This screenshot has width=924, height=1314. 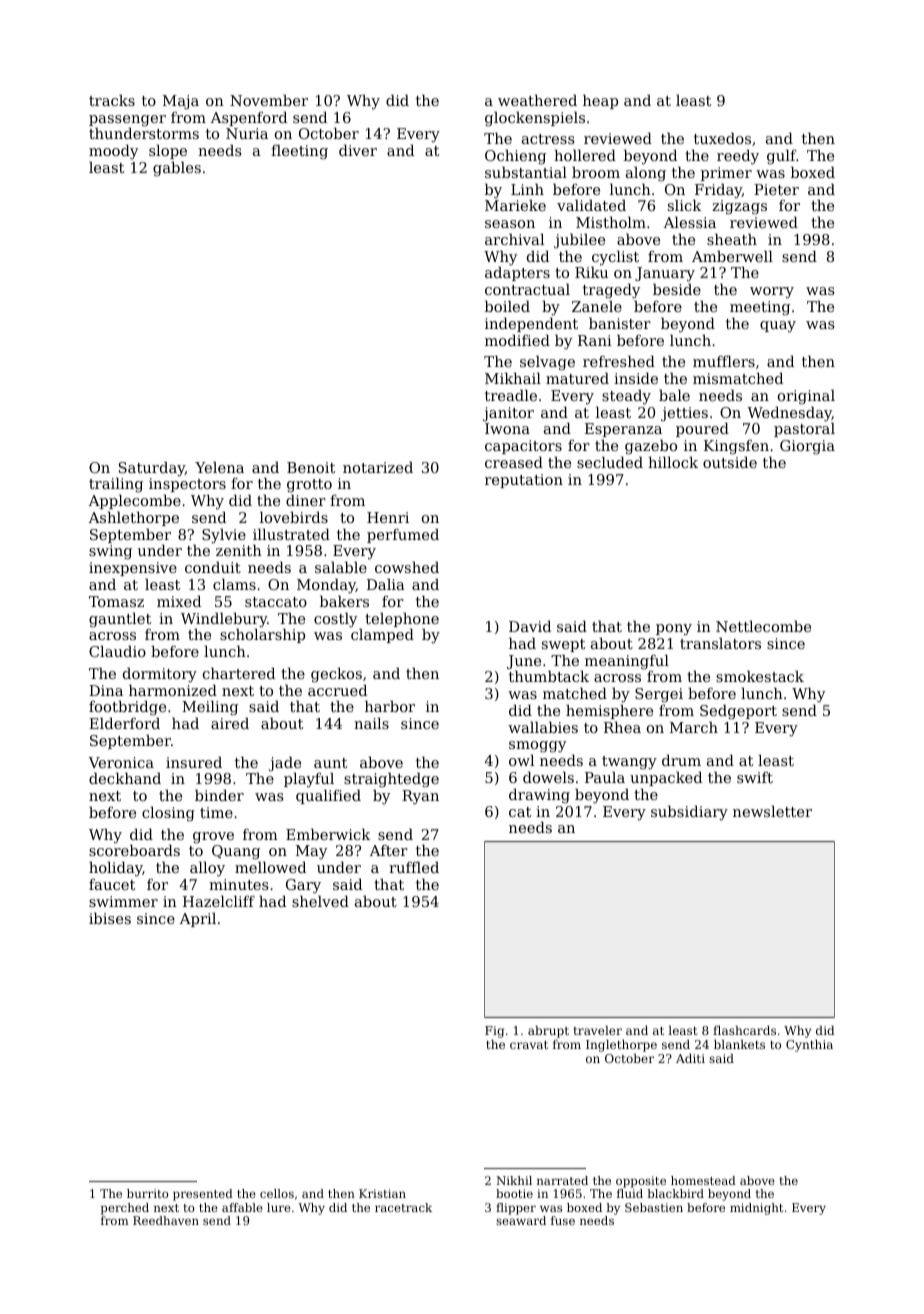 I want to click on cravat, so click(x=529, y=1045).
